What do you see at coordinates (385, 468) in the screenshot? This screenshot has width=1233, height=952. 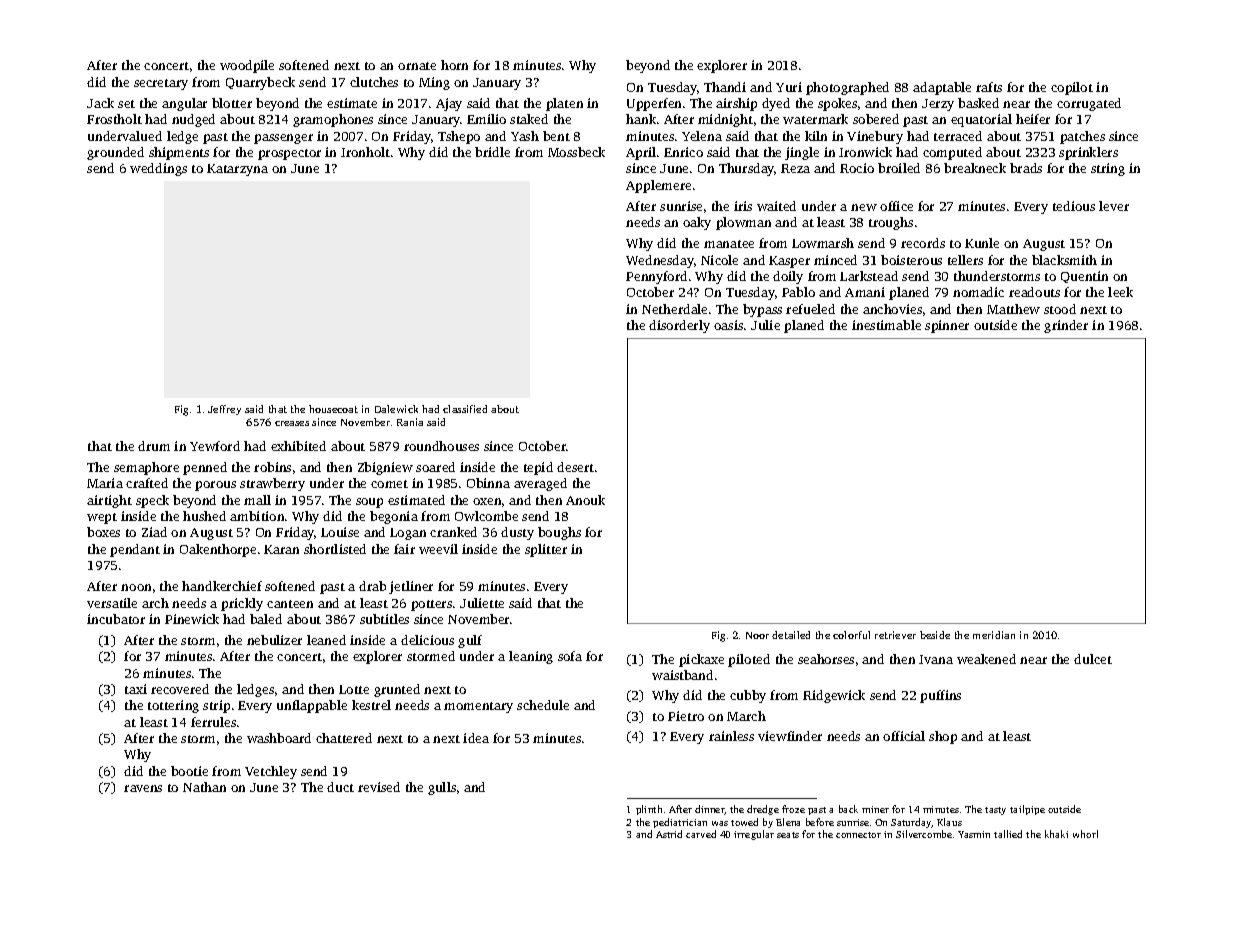 I see `Zbigniew` at bounding box center [385, 468].
